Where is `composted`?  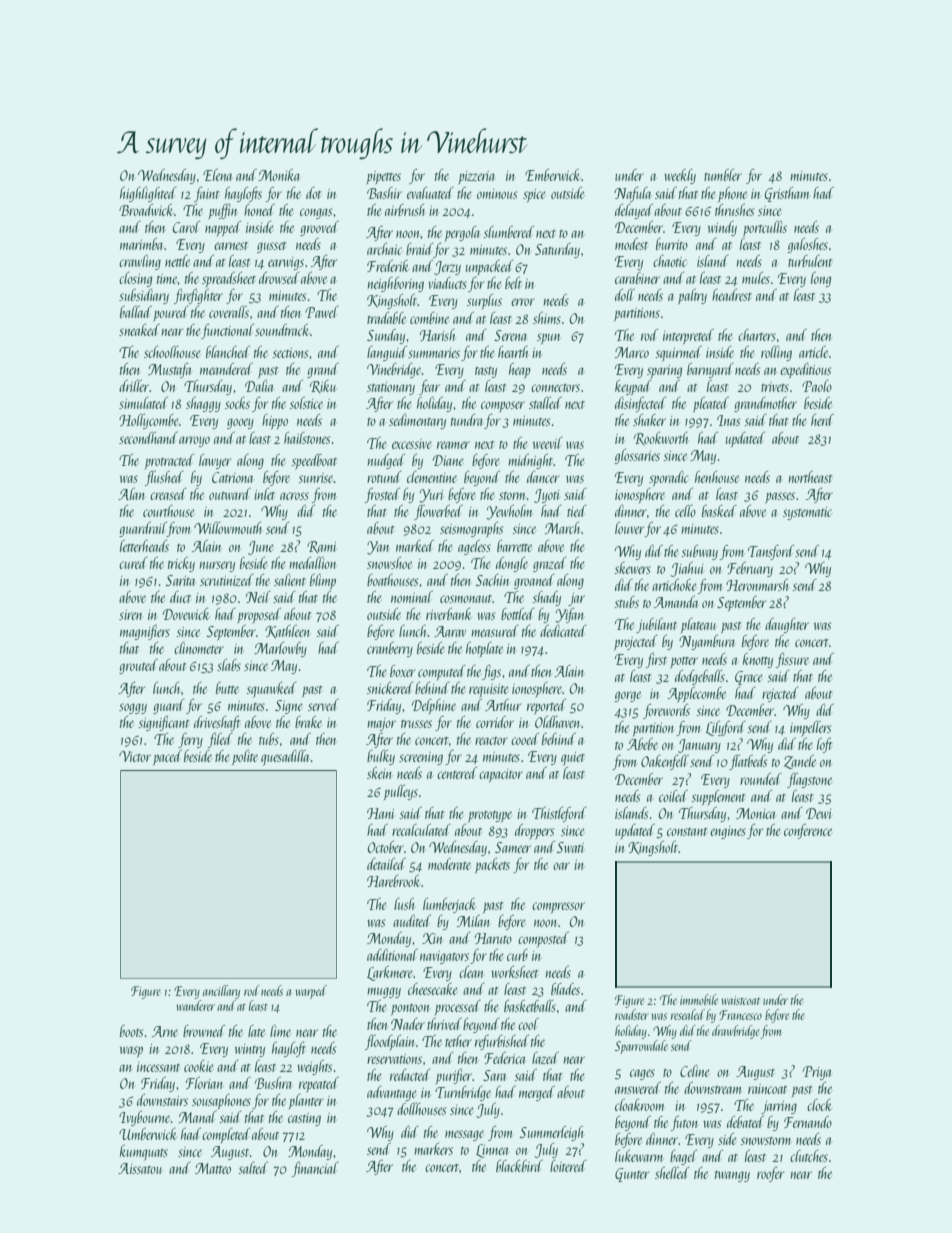
composted is located at coordinates (543, 939).
